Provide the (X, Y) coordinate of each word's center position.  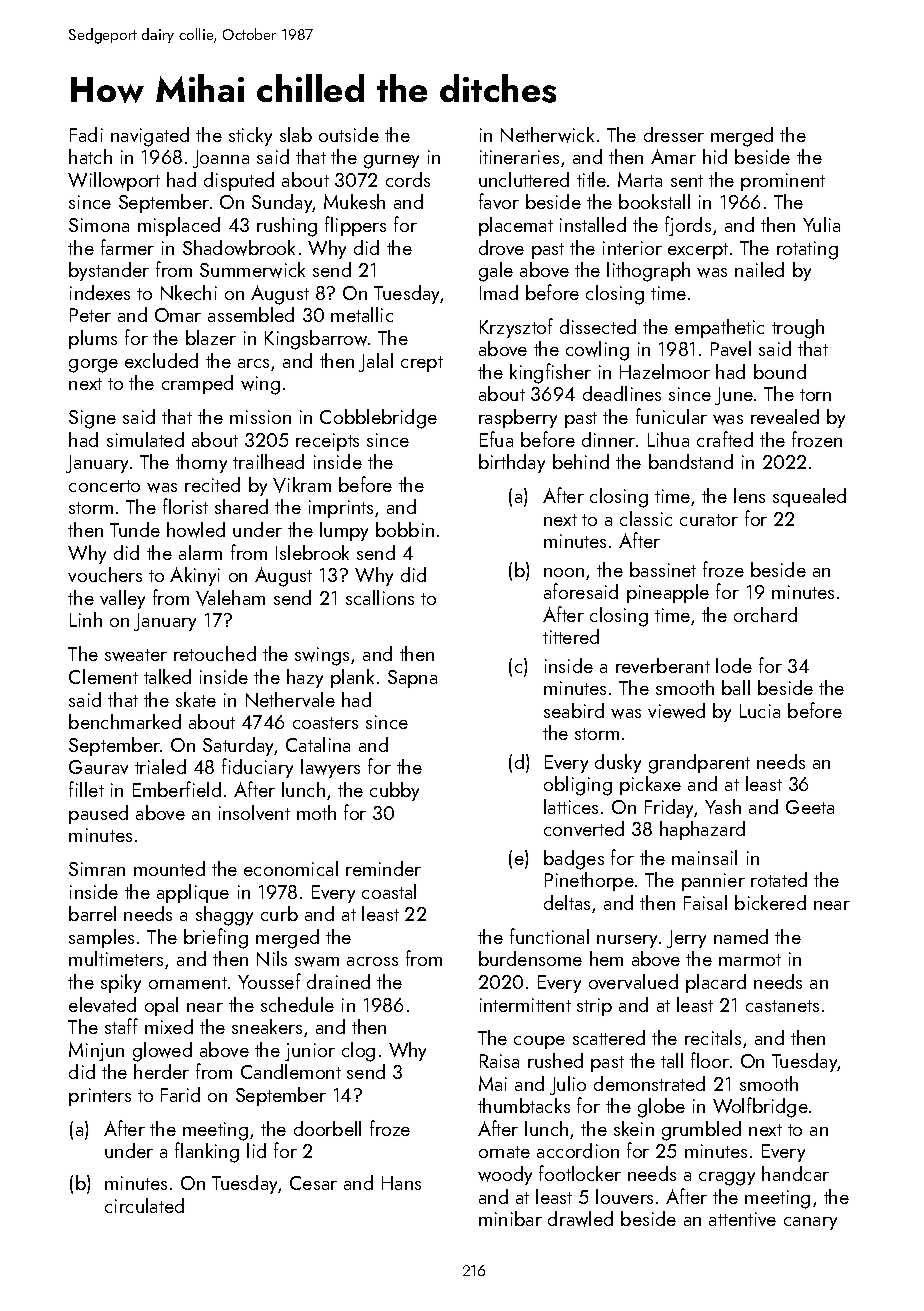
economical (291, 868)
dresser (674, 134)
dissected (598, 326)
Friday (670, 808)
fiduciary (257, 768)
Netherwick (547, 135)
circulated (144, 1205)
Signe (92, 419)
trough (798, 329)
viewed (676, 711)
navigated (150, 137)
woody (505, 1175)
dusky (618, 763)
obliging (578, 786)
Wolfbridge (760, 1107)
